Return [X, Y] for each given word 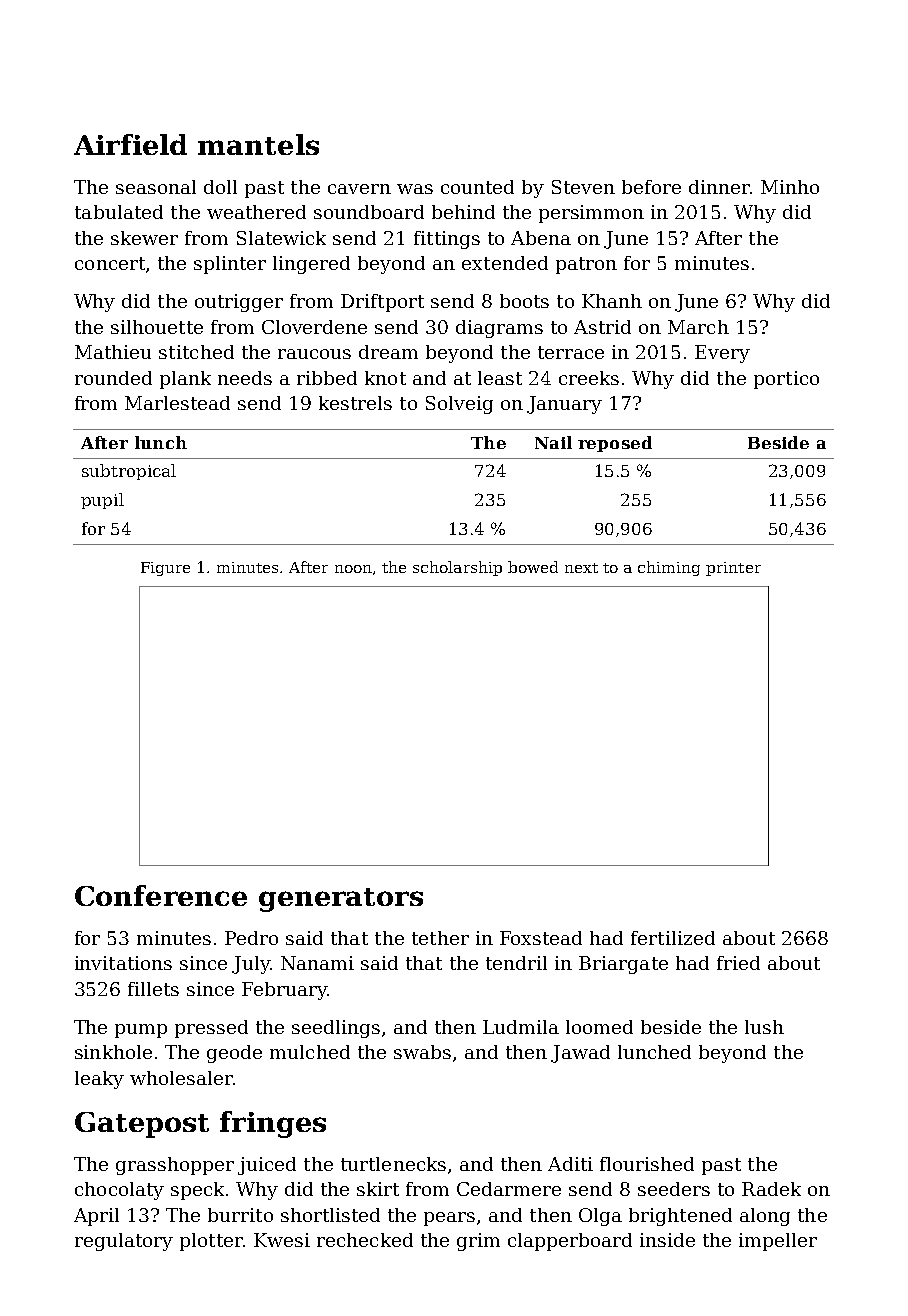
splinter [230, 265]
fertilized [673, 938]
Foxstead [541, 938]
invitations [123, 963]
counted [477, 187]
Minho [790, 187]
